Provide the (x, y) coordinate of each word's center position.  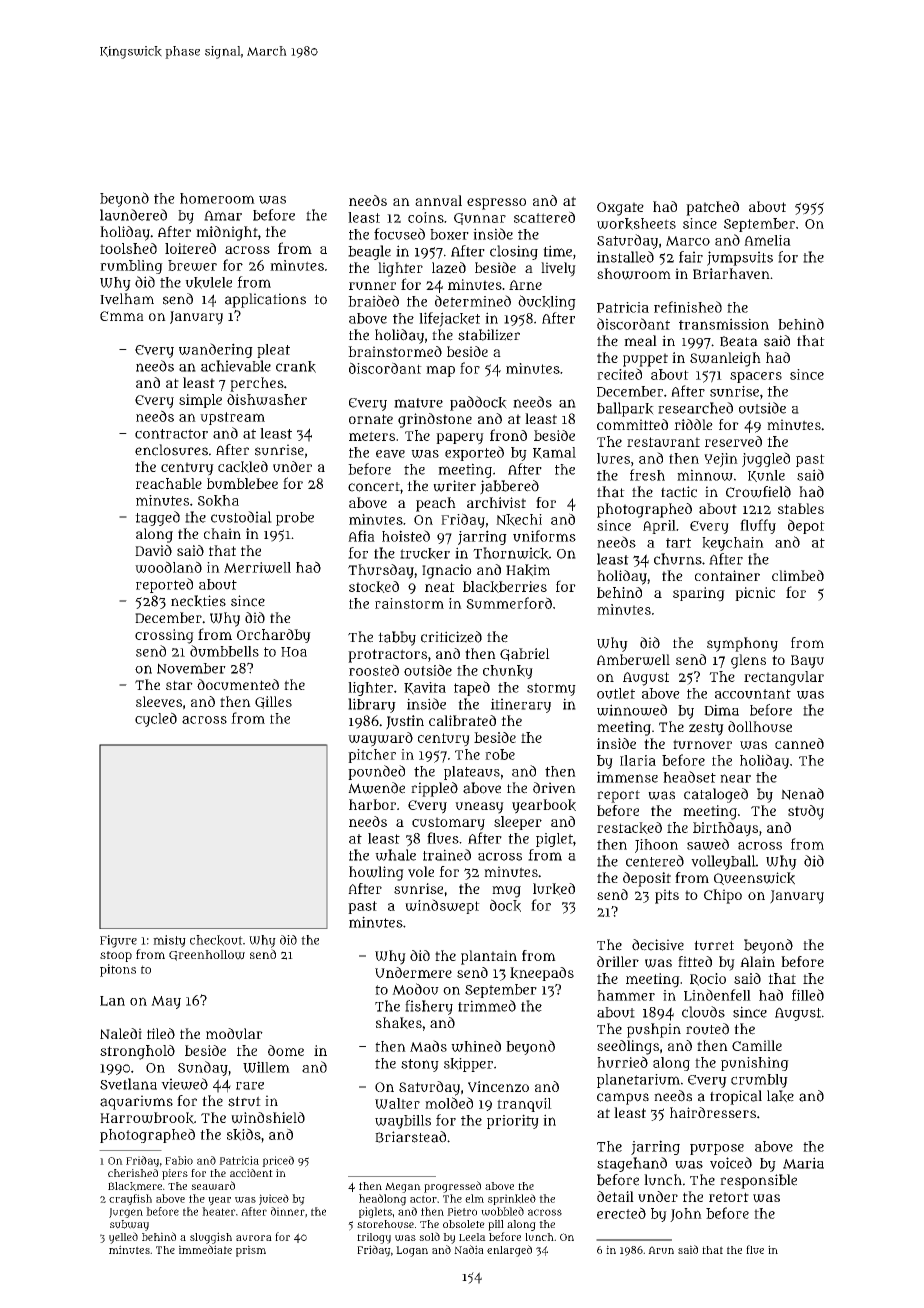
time (557, 251)
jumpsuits (740, 258)
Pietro (462, 1211)
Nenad (802, 794)
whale (395, 855)
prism (251, 1251)
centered (655, 861)
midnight (227, 233)
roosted (374, 670)
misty (169, 941)
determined (473, 301)
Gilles (273, 702)
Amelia (767, 240)
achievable (236, 366)
